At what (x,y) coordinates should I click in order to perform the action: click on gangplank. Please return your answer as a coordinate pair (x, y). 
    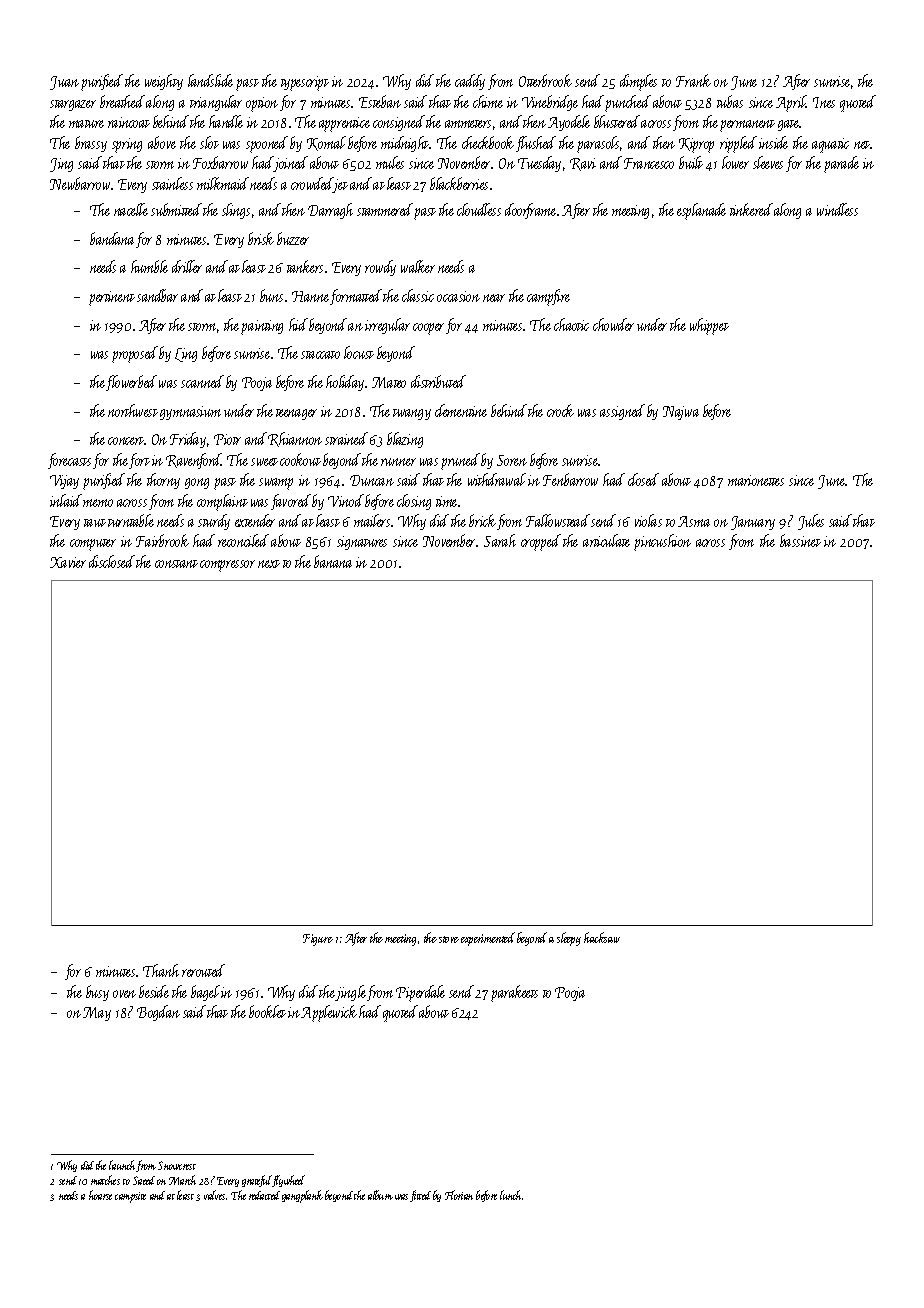
    Looking at the image, I should click on (302, 1196).
